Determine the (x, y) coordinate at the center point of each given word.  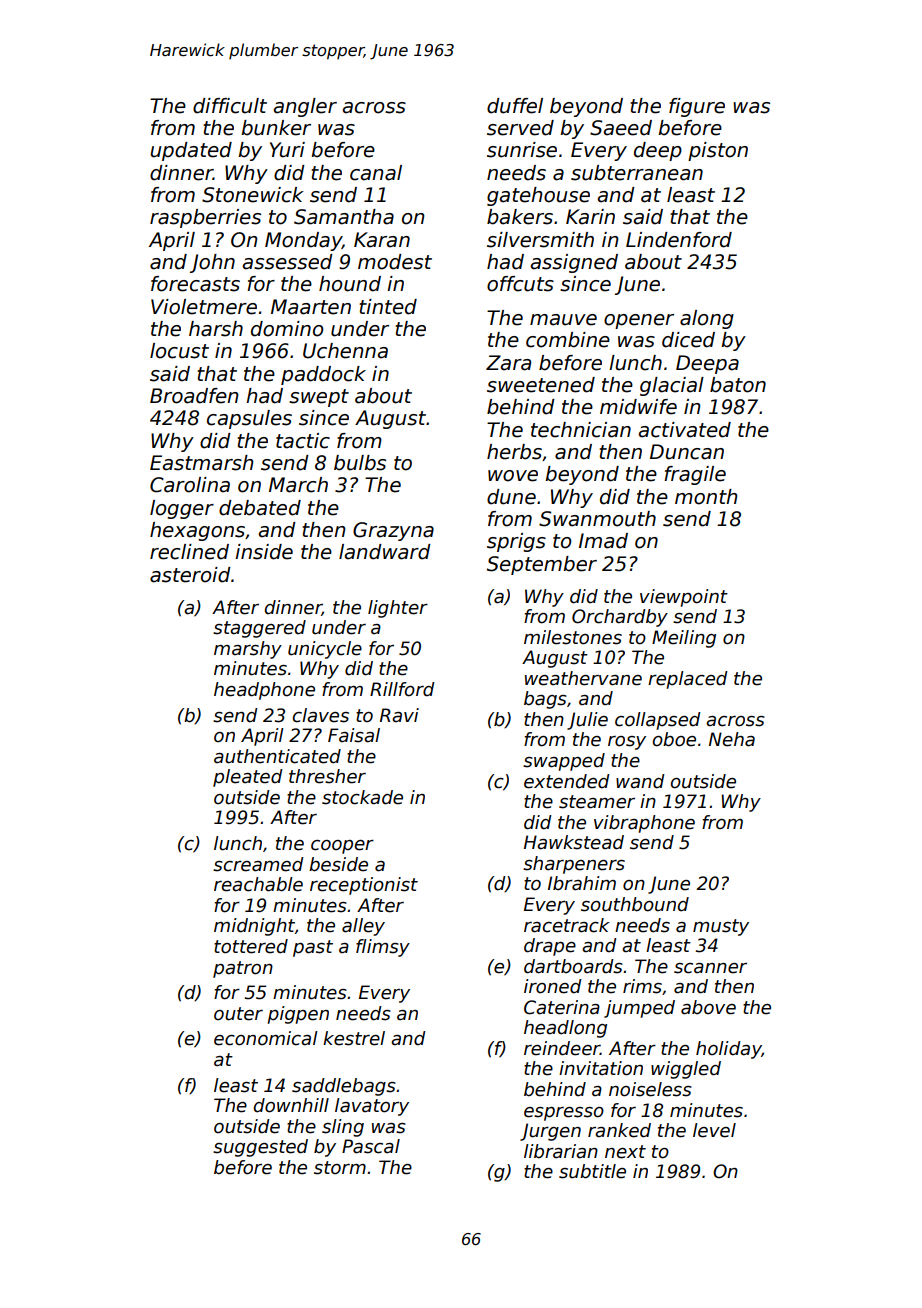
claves (321, 715)
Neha (732, 739)
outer (238, 1014)
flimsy (383, 948)
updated (191, 151)
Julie (587, 721)
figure (697, 107)
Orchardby (620, 618)
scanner (710, 968)
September (542, 565)
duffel (515, 106)
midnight (254, 927)
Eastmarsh (201, 463)
